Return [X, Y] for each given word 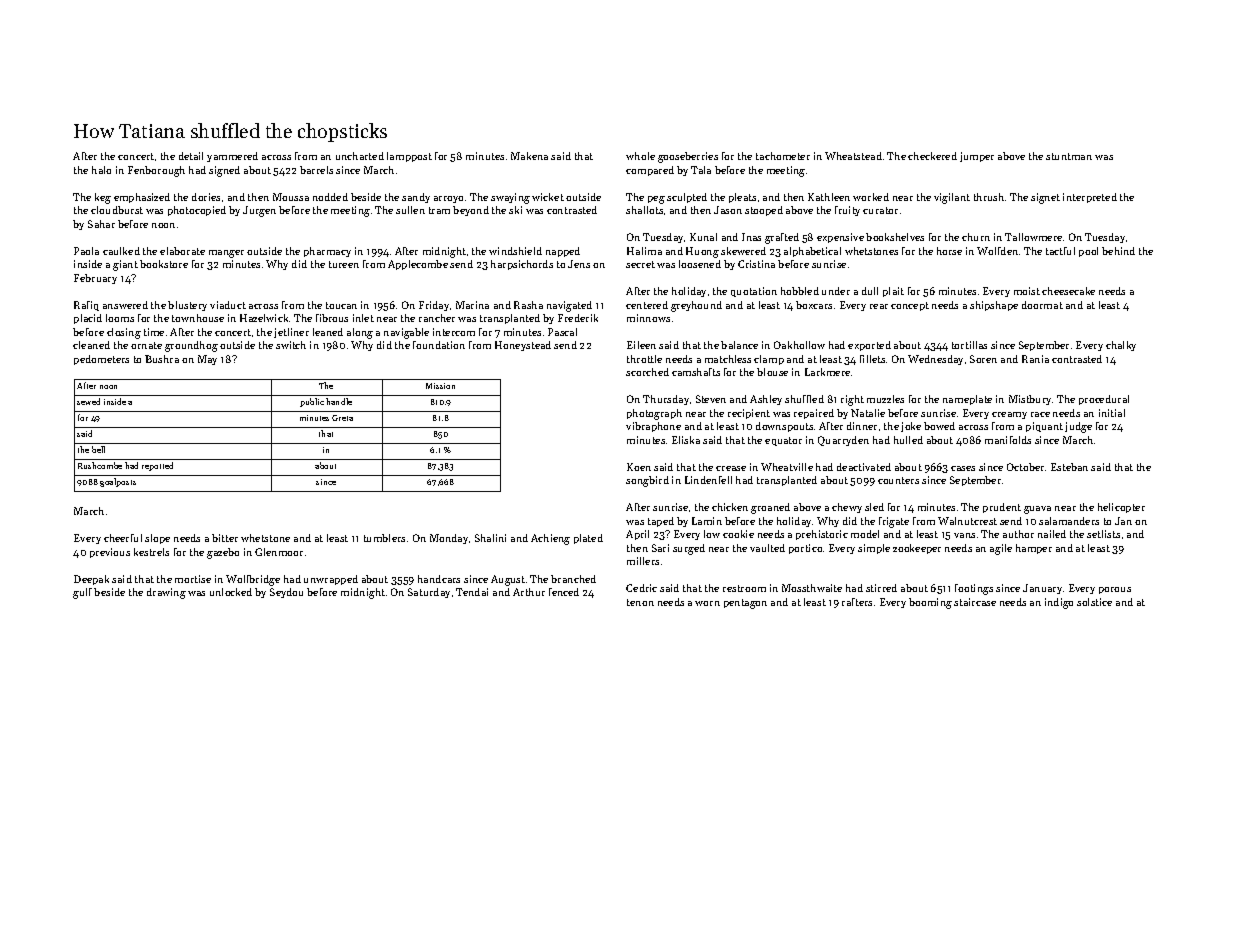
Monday [449, 539]
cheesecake [1068, 291]
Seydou [286, 593]
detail [191, 156]
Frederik [578, 318]
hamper [1034, 549]
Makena [529, 156]
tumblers [384, 538]
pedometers [101, 360]
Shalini [490, 538]
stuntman [1069, 156]
